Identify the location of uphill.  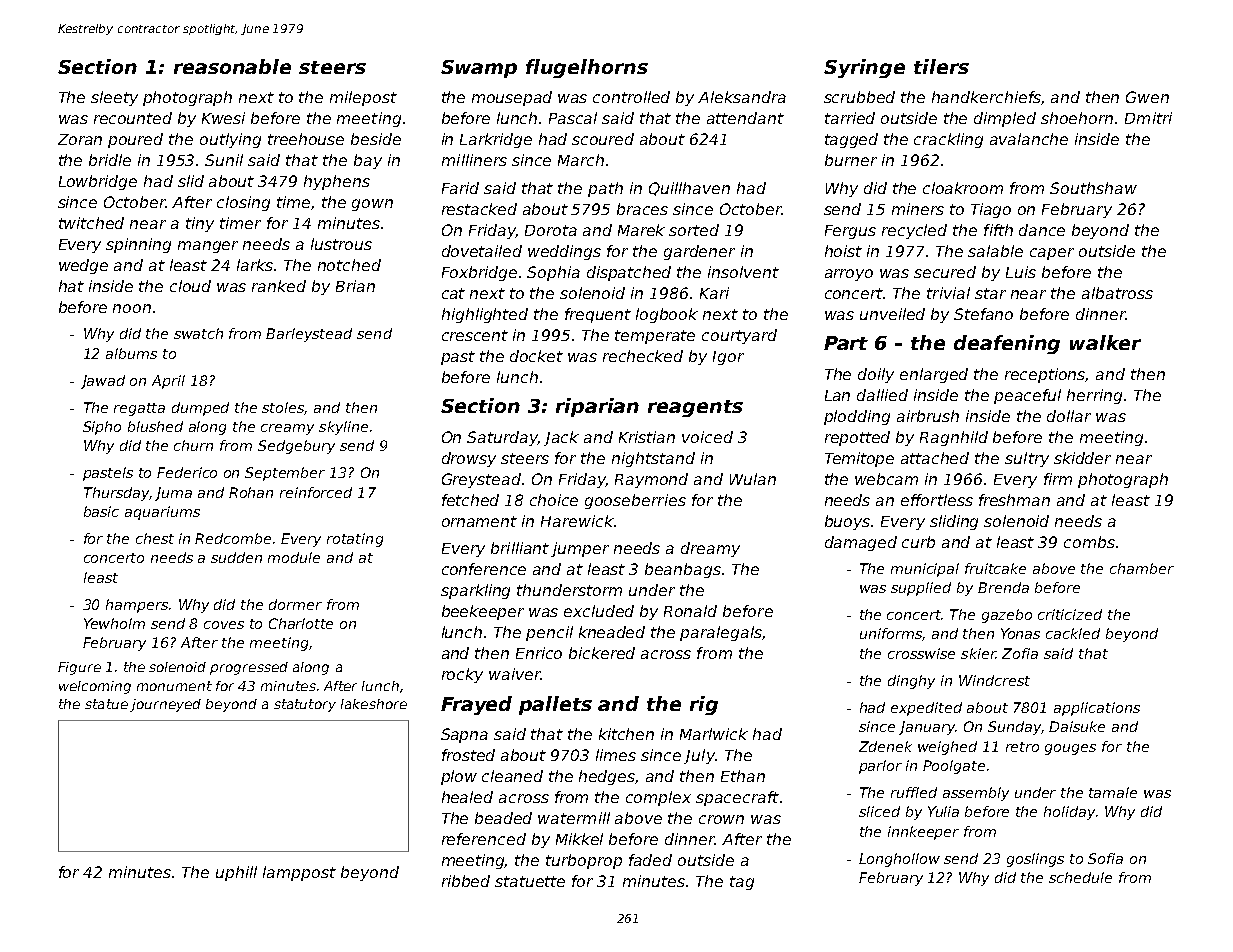
(236, 873).
